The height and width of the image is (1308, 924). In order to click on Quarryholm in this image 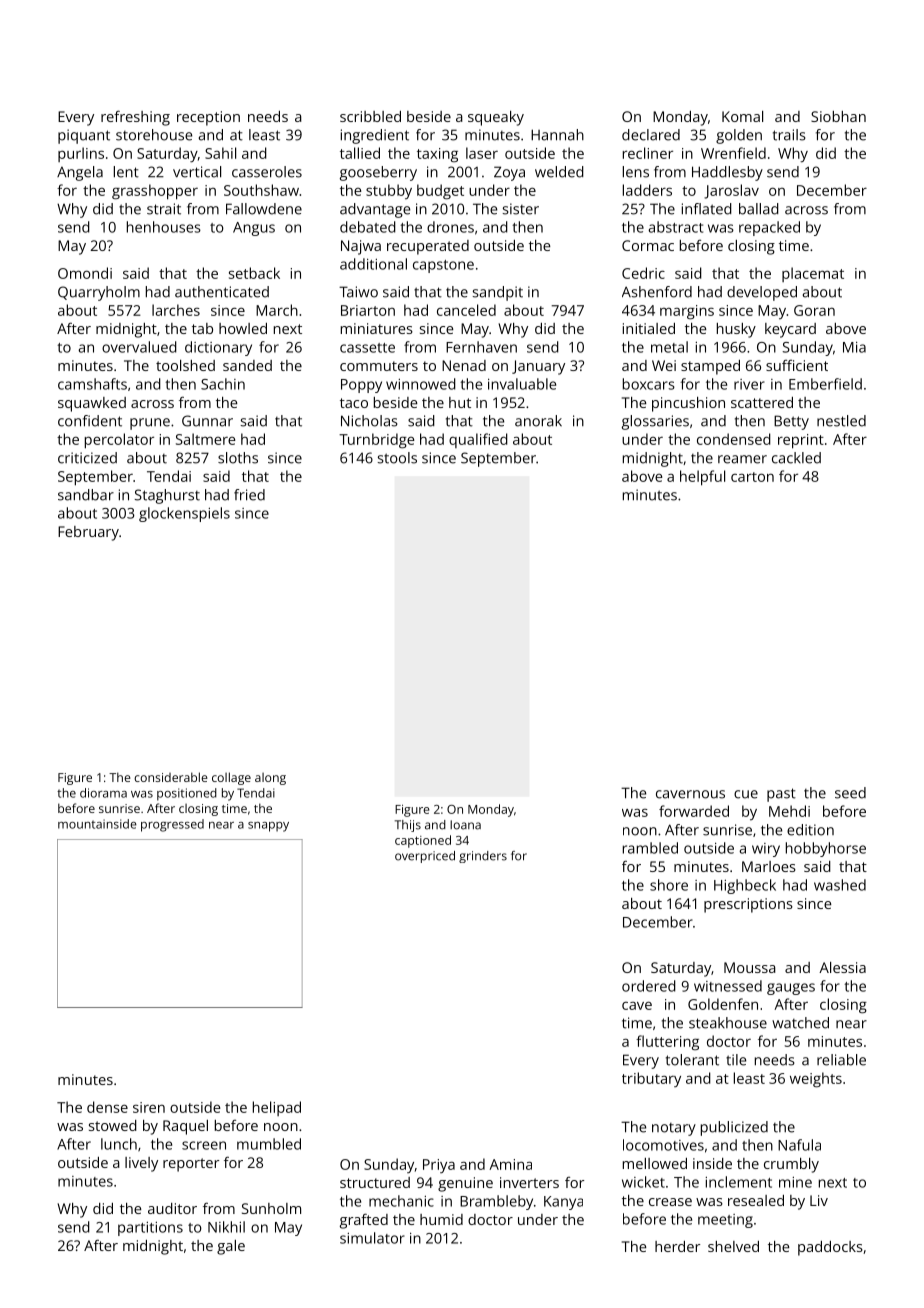, I will do `click(99, 293)`.
